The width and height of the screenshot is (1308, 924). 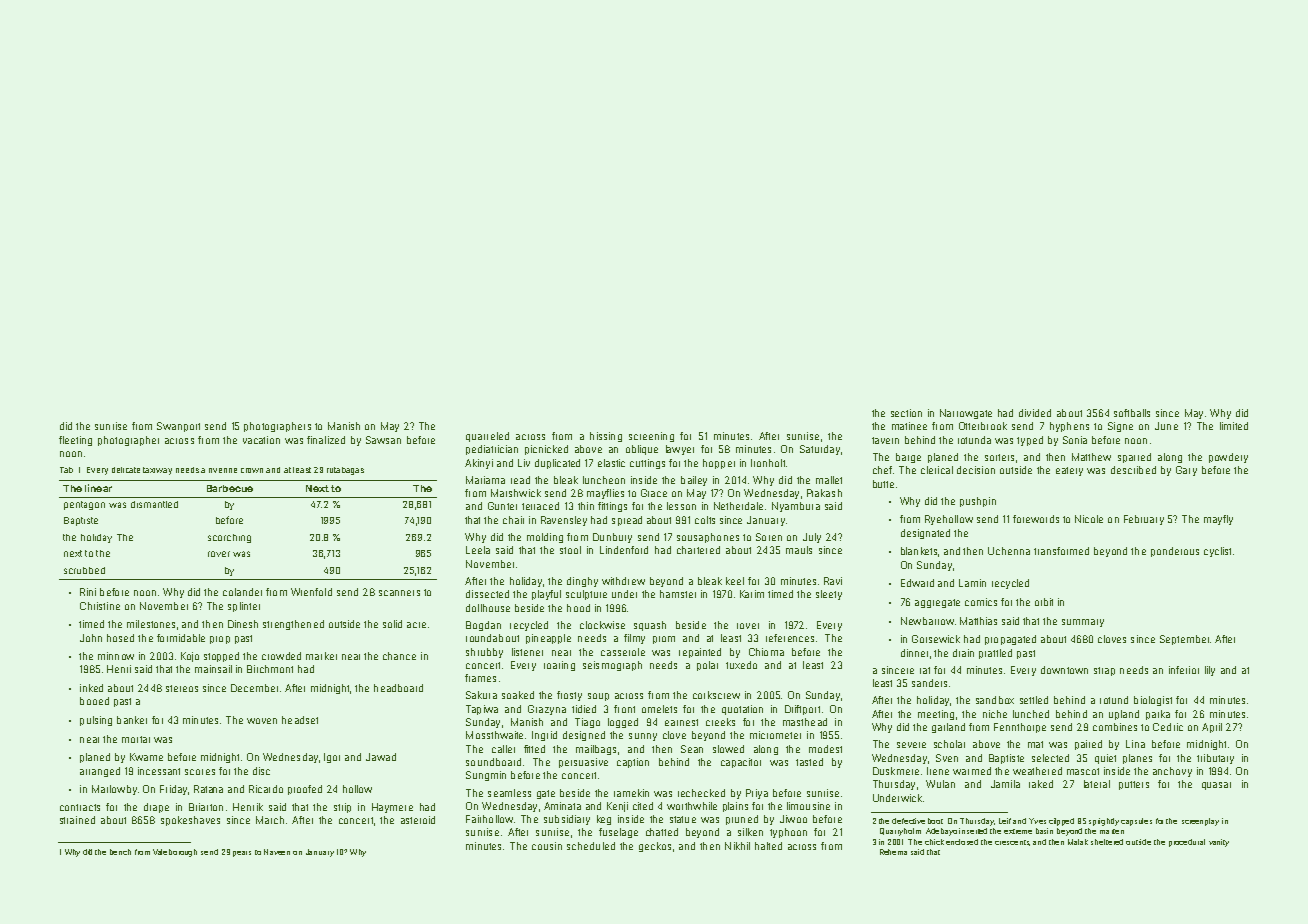 What do you see at coordinates (683, 819) in the screenshot?
I see `statue` at bounding box center [683, 819].
